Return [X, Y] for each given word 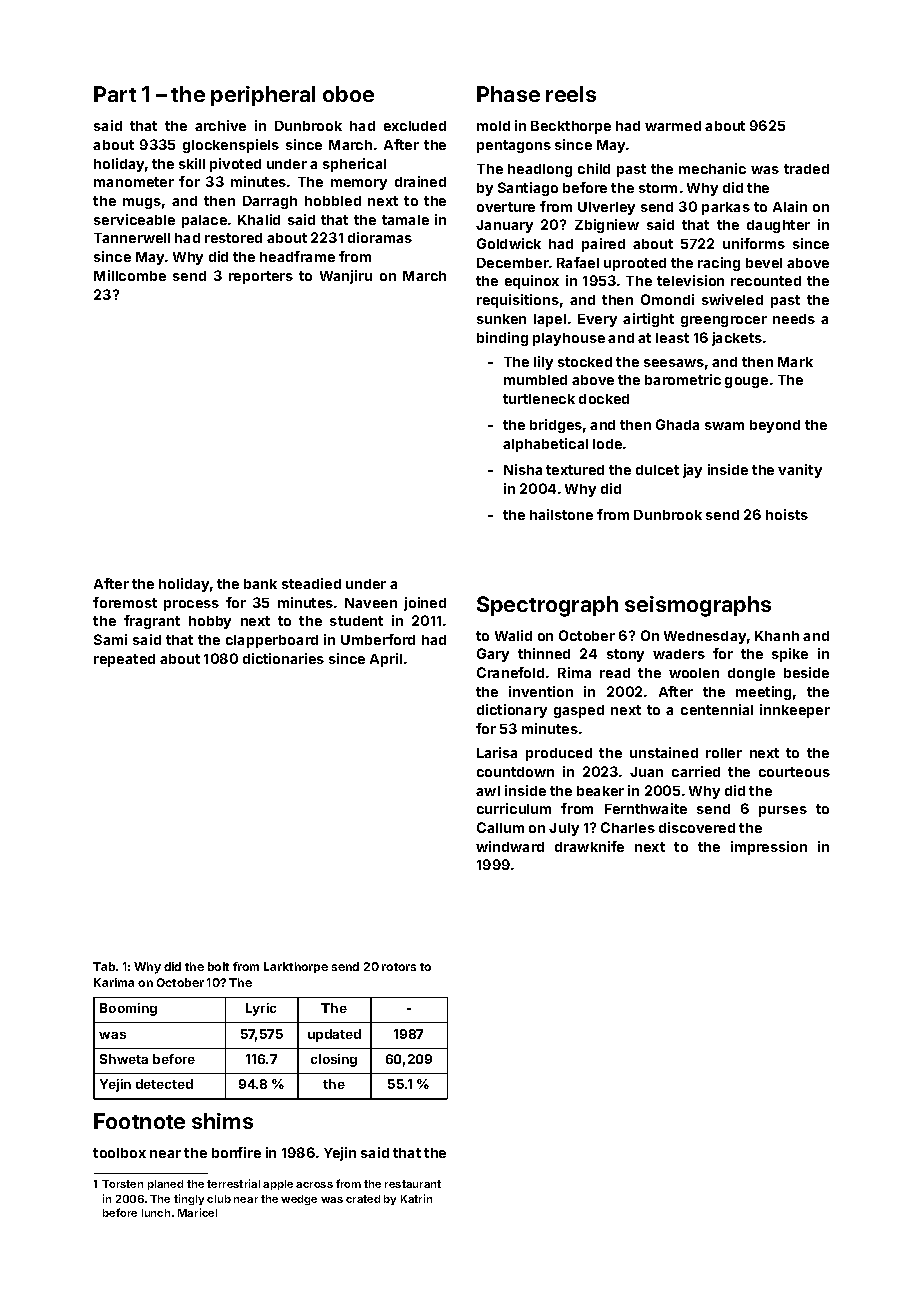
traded [806, 169]
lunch [156, 1213]
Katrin [416, 1198]
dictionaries [283, 658]
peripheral [263, 96]
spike [790, 655]
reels [571, 94]
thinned [544, 653]
